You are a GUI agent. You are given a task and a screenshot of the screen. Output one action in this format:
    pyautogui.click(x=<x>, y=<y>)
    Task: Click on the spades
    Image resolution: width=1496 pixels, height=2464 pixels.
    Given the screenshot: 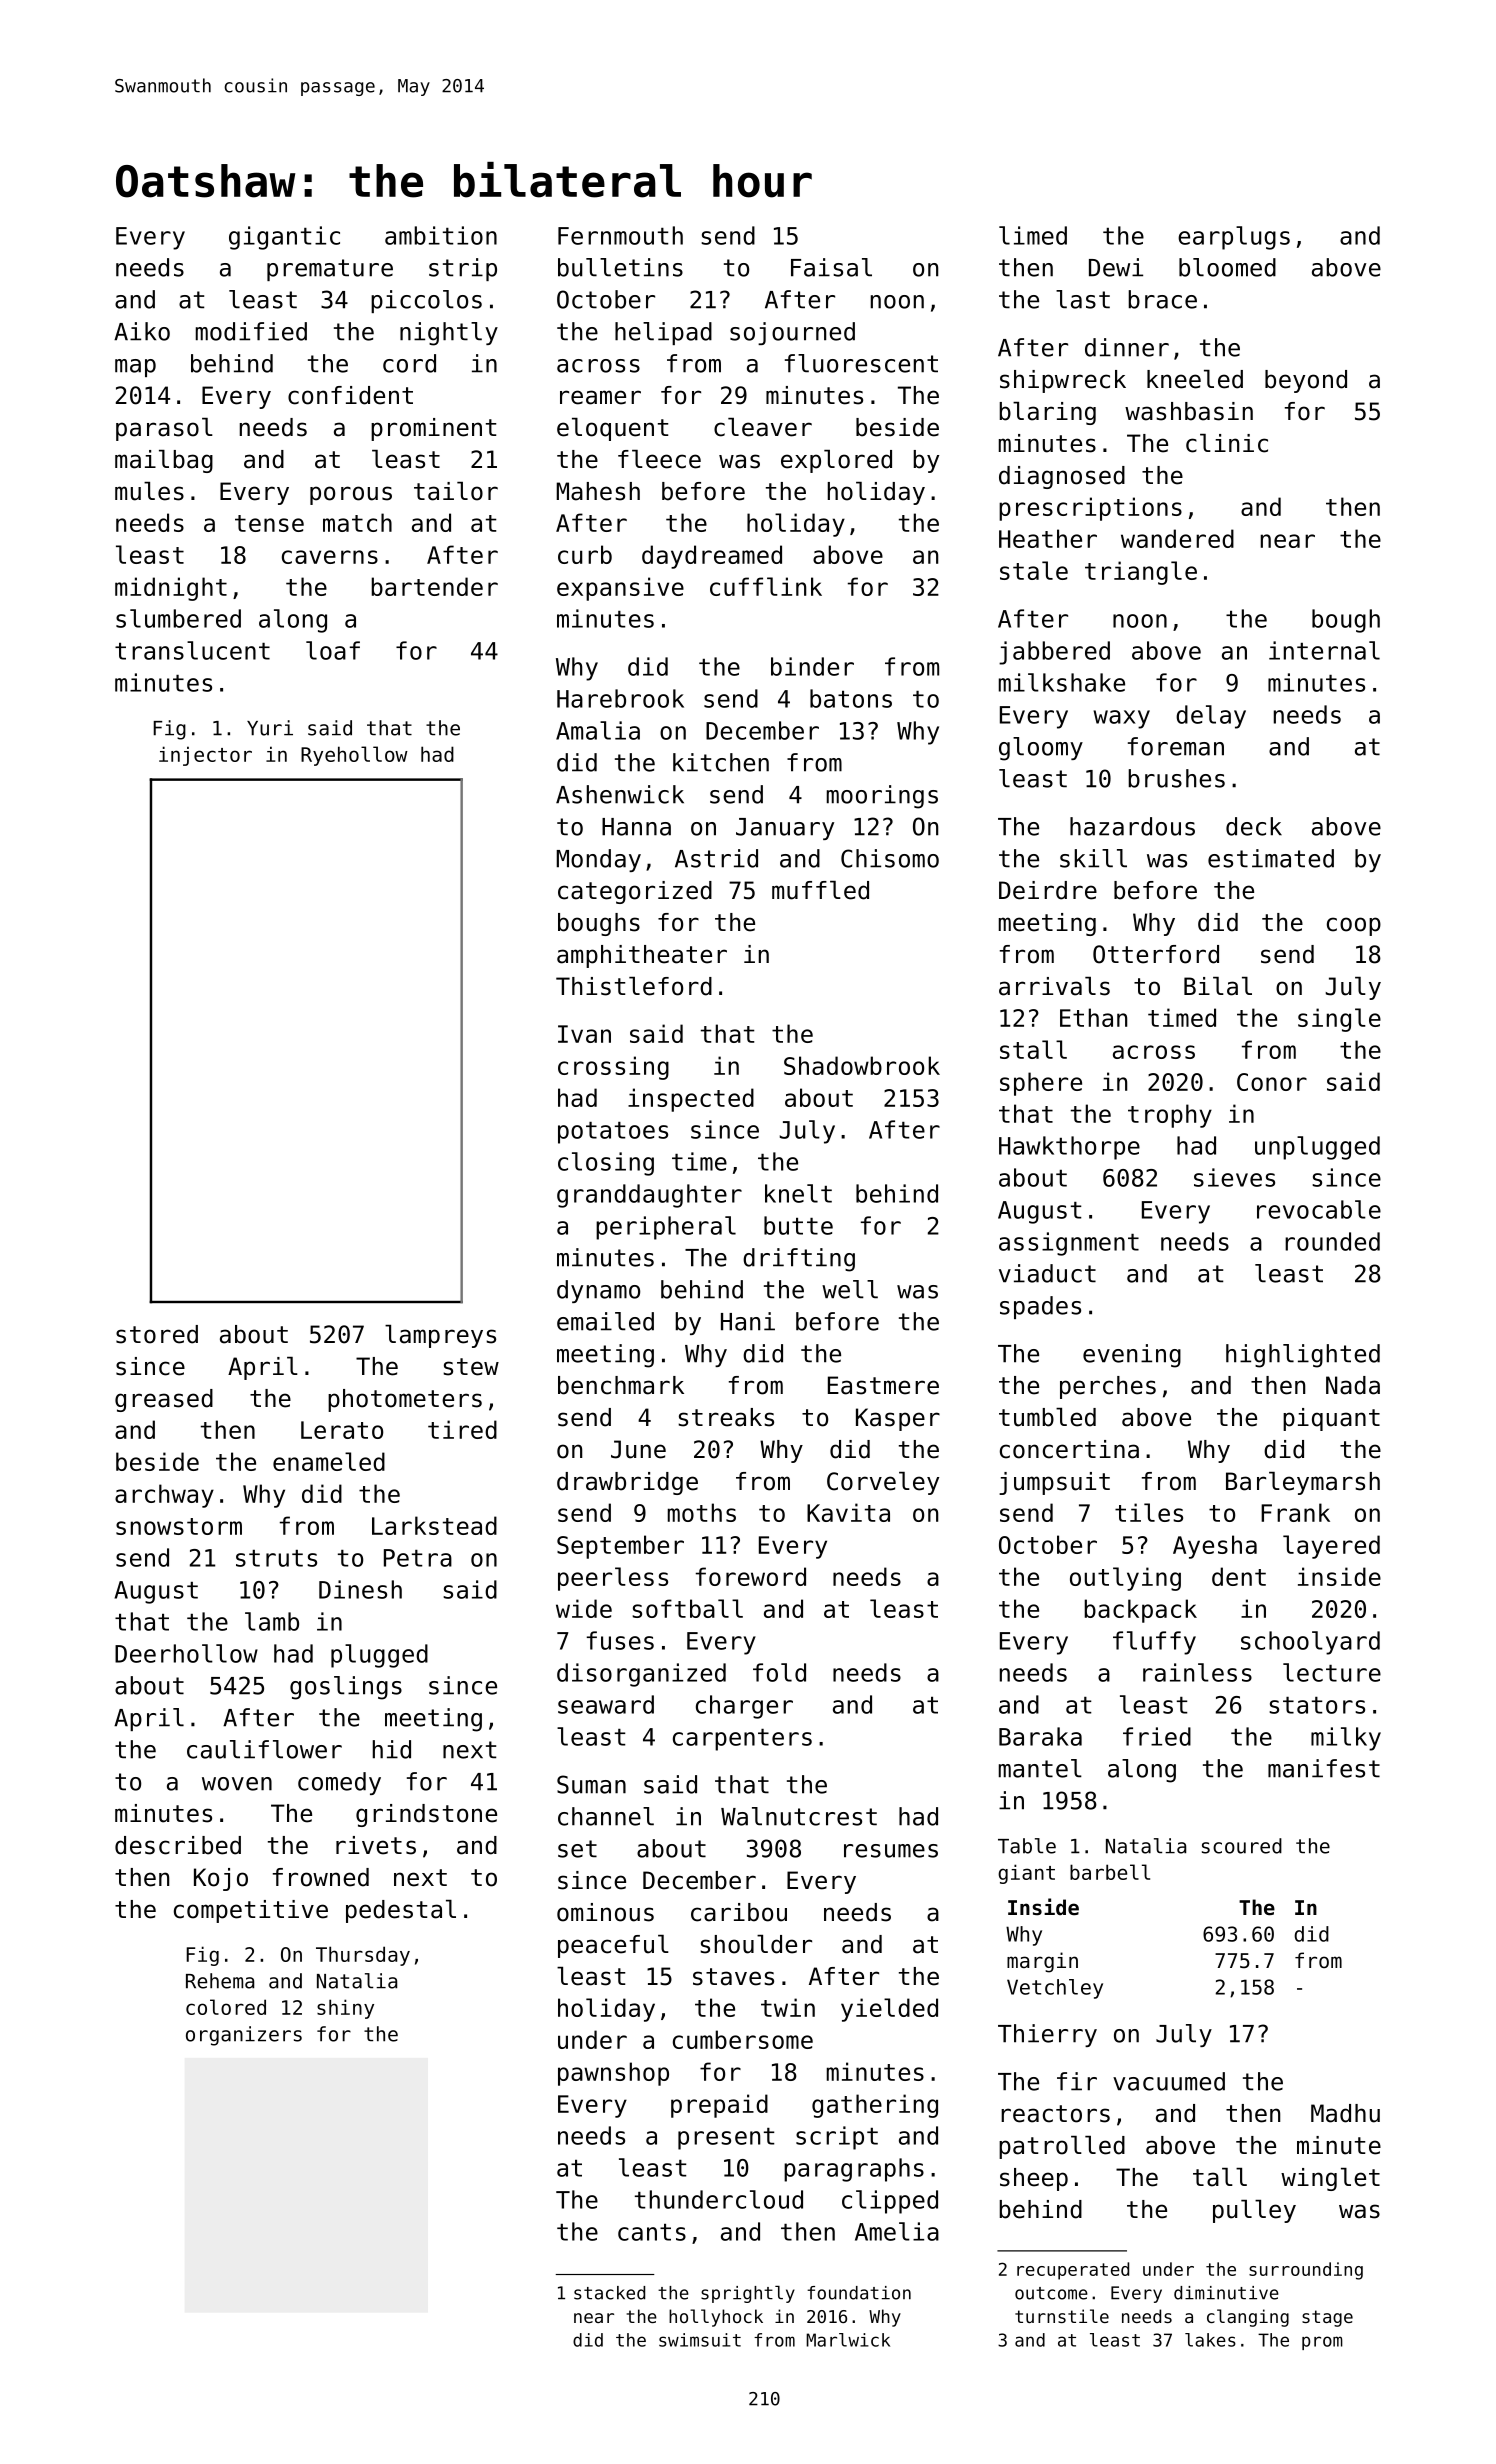 What is the action you would take?
    pyautogui.click(x=1040, y=1307)
